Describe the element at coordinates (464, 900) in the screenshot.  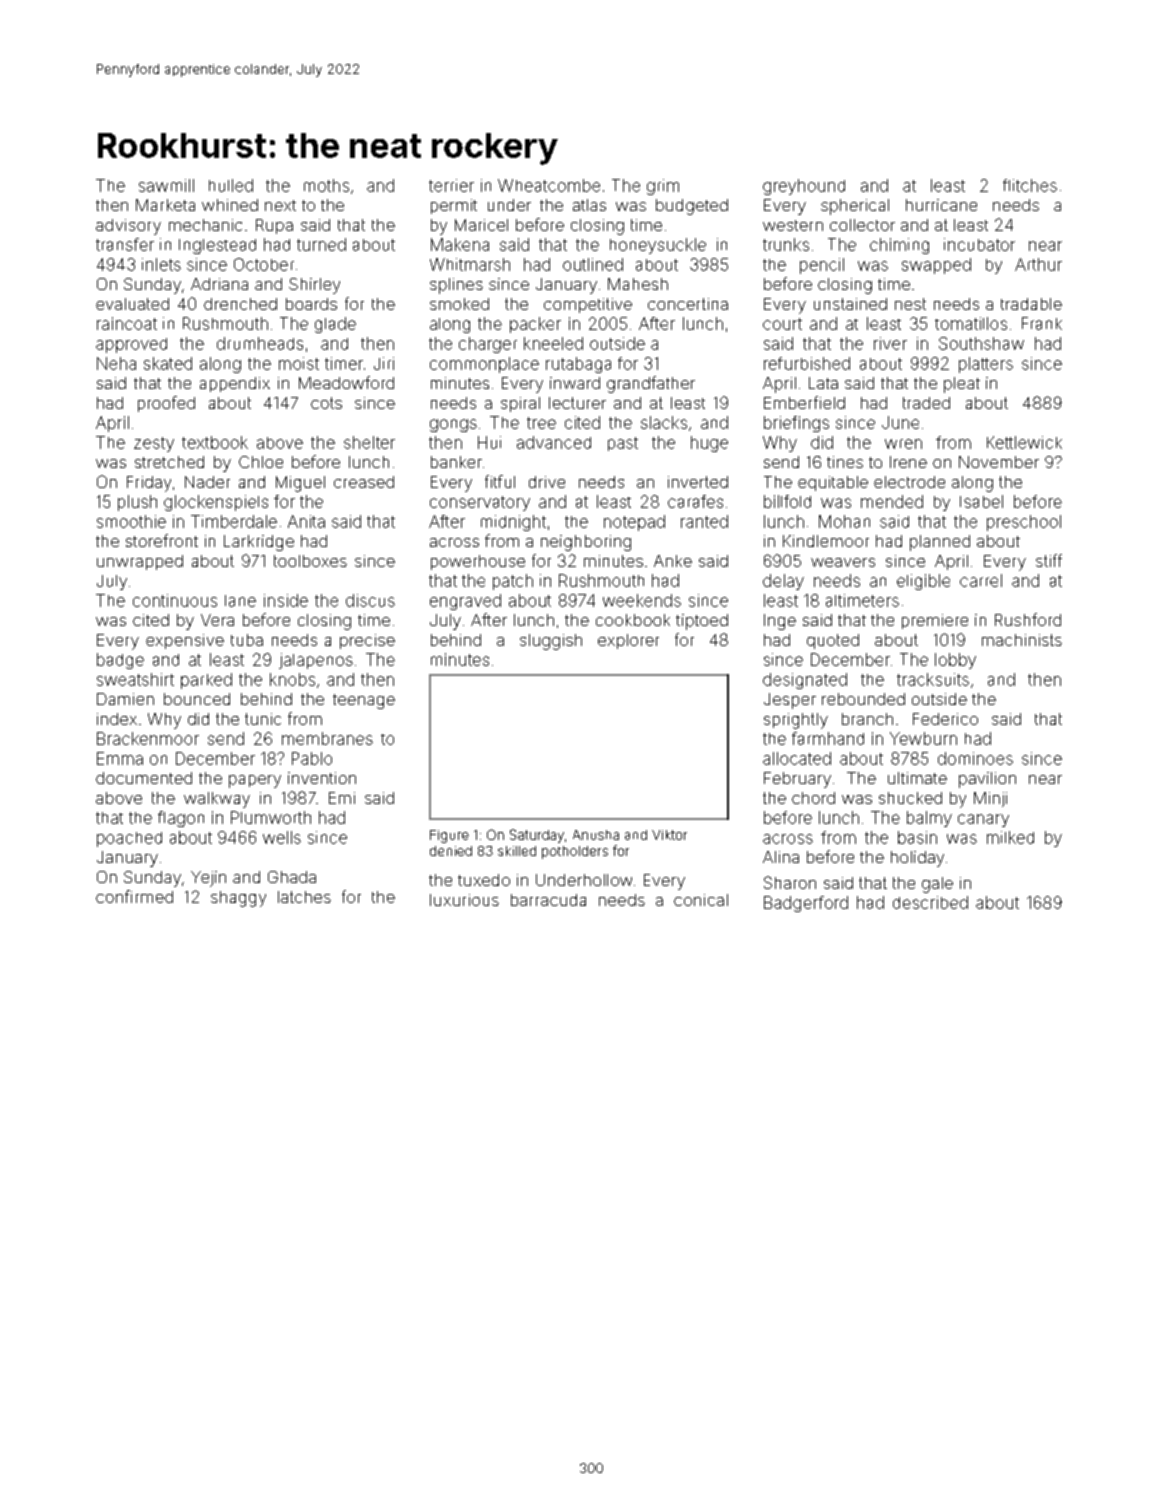
I see `luxurious` at that location.
